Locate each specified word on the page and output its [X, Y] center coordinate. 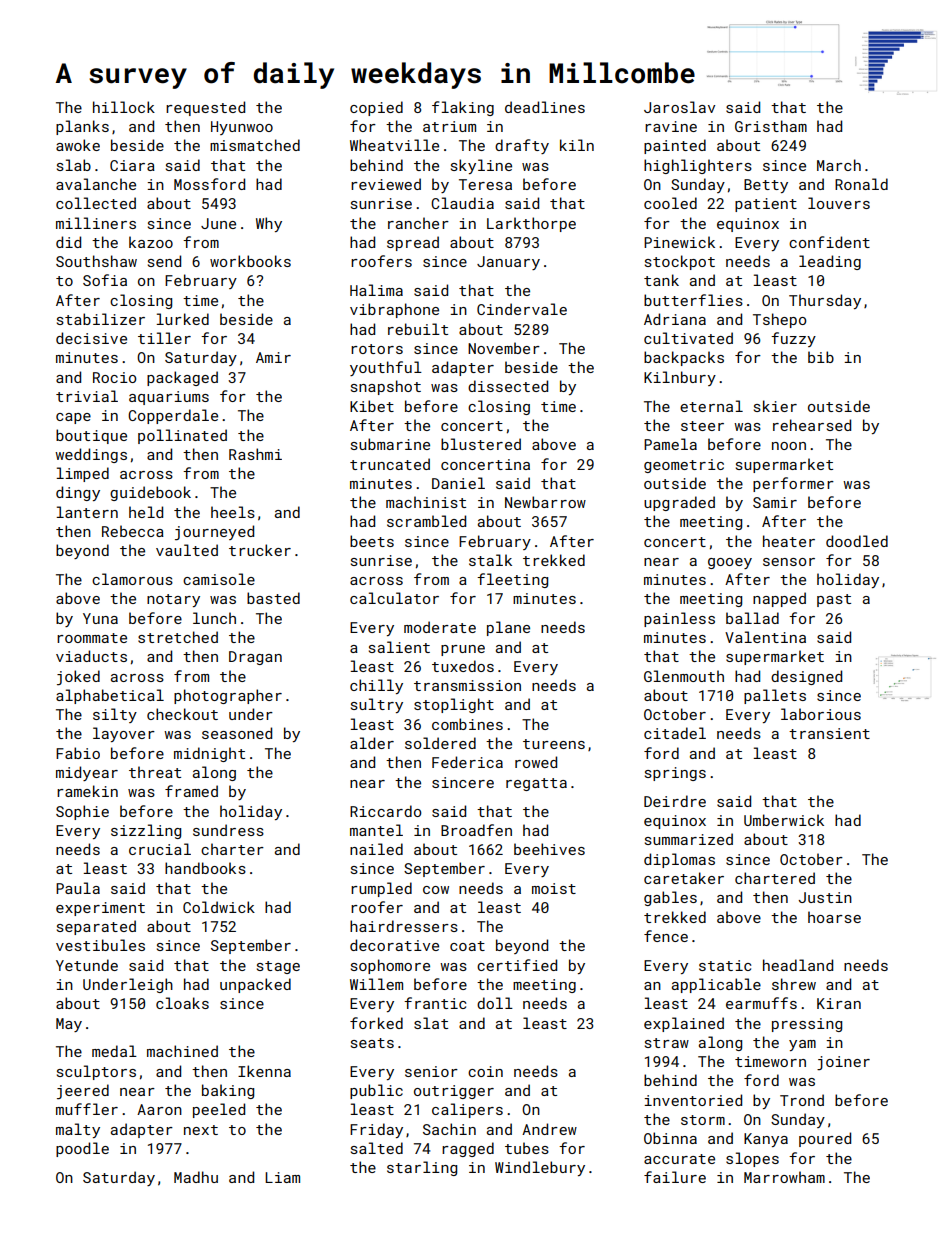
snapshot [386, 387]
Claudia [462, 203]
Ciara [132, 165]
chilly [376, 686]
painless [679, 619]
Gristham [771, 126]
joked [78, 677]
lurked [182, 319]
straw [667, 1043]
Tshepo [779, 320]
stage [278, 967]
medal [114, 1051]
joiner [843, 1063]
